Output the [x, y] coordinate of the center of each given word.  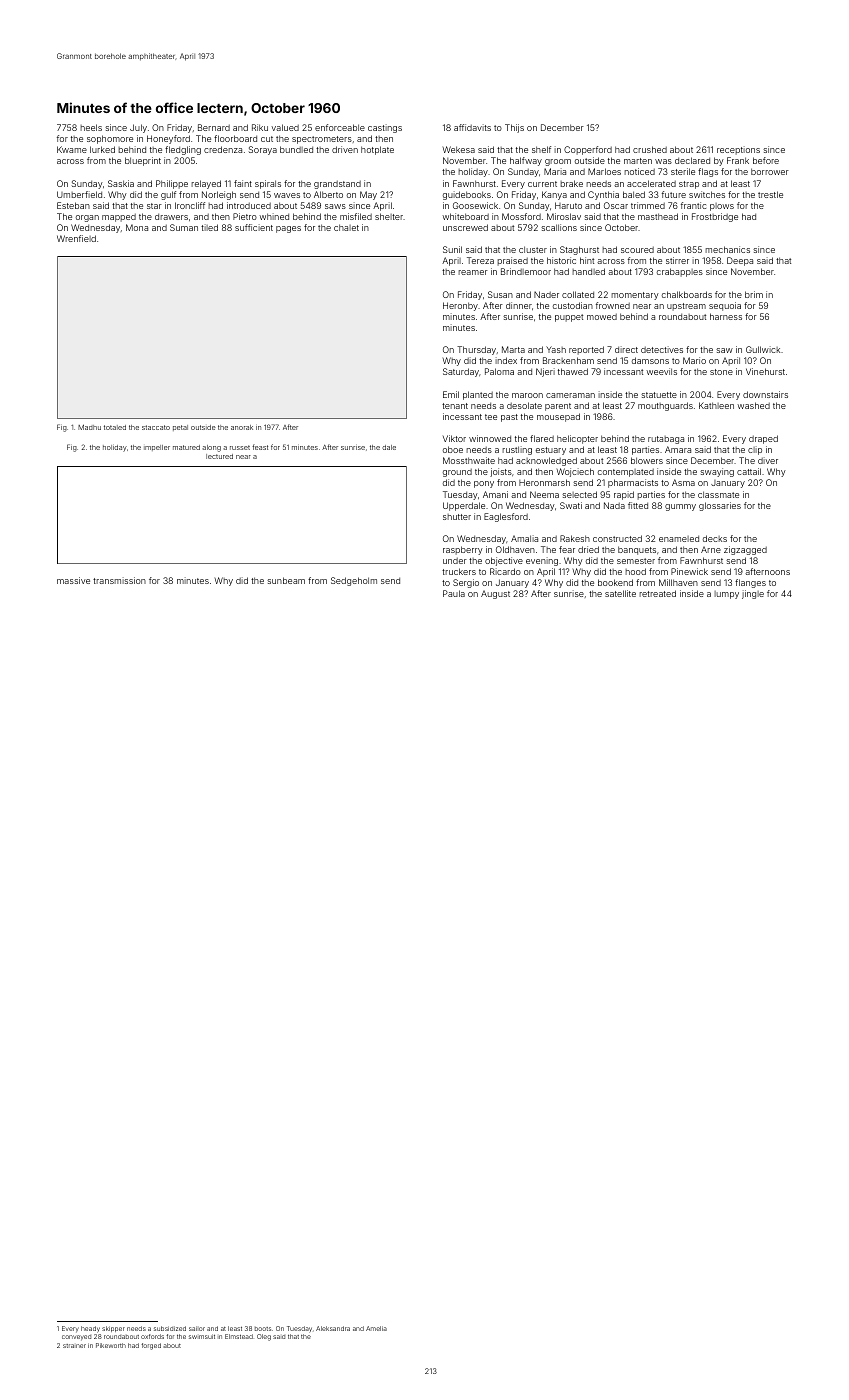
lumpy [726, 595]
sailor [197, 1328]
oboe [453, 449]
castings [385, 128]
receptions [738, 150]
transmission [119, 580]
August [495, 594]
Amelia [376, 1328]
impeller [157, 448]
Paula [454, 593]
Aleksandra [333, 1328]
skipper [113, 1329]
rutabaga [666, 440]
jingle [753, 594]
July [138, 128]
